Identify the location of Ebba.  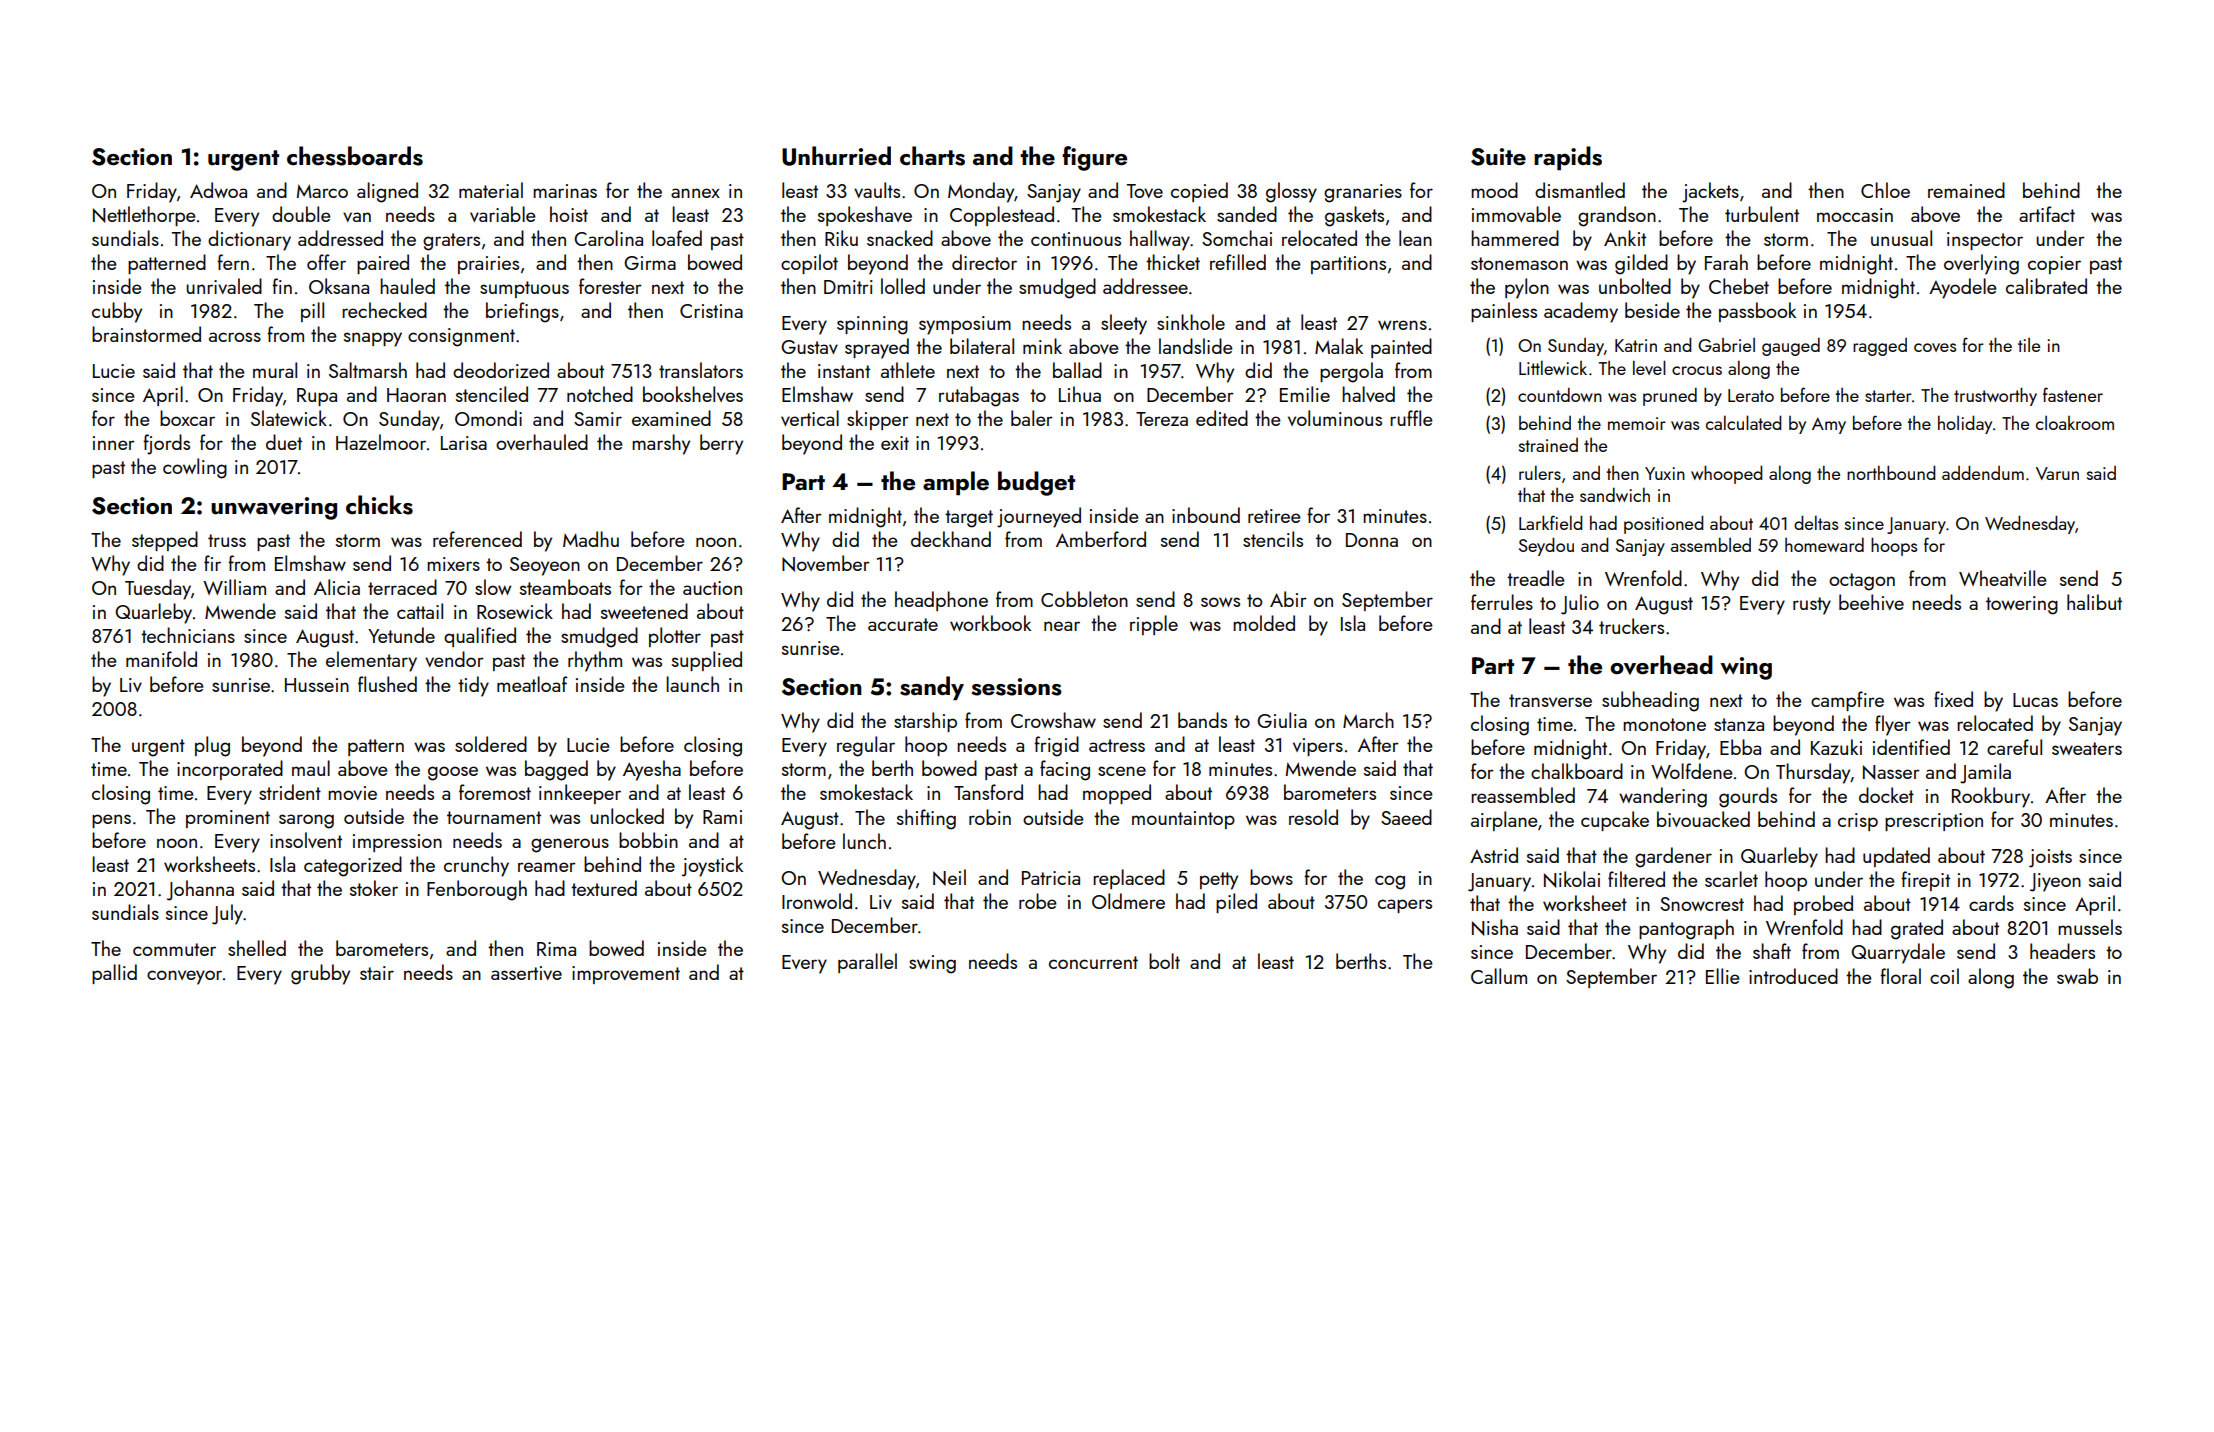
(1740, 747).
